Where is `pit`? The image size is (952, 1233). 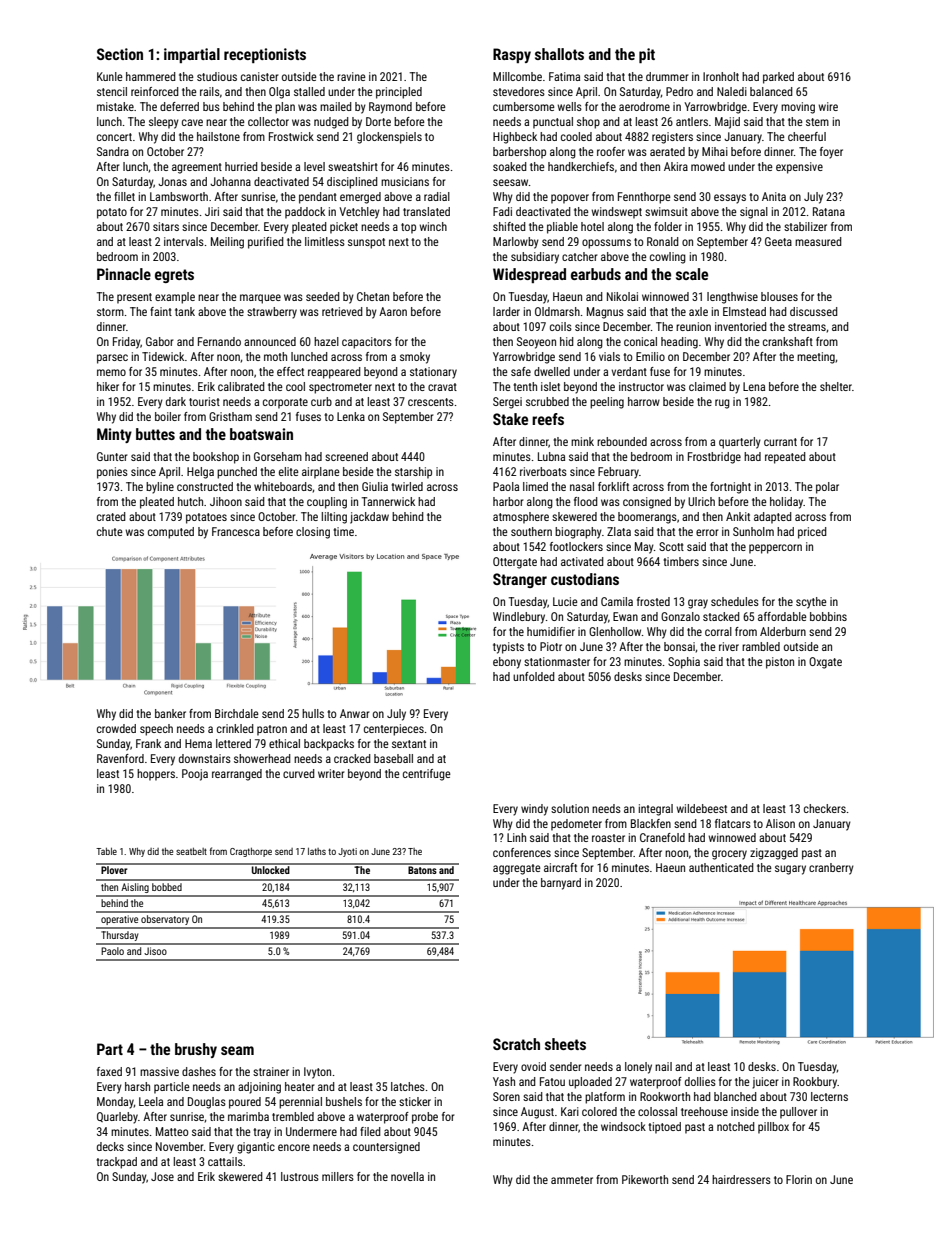
pit is located at coordinates (647, 55).
